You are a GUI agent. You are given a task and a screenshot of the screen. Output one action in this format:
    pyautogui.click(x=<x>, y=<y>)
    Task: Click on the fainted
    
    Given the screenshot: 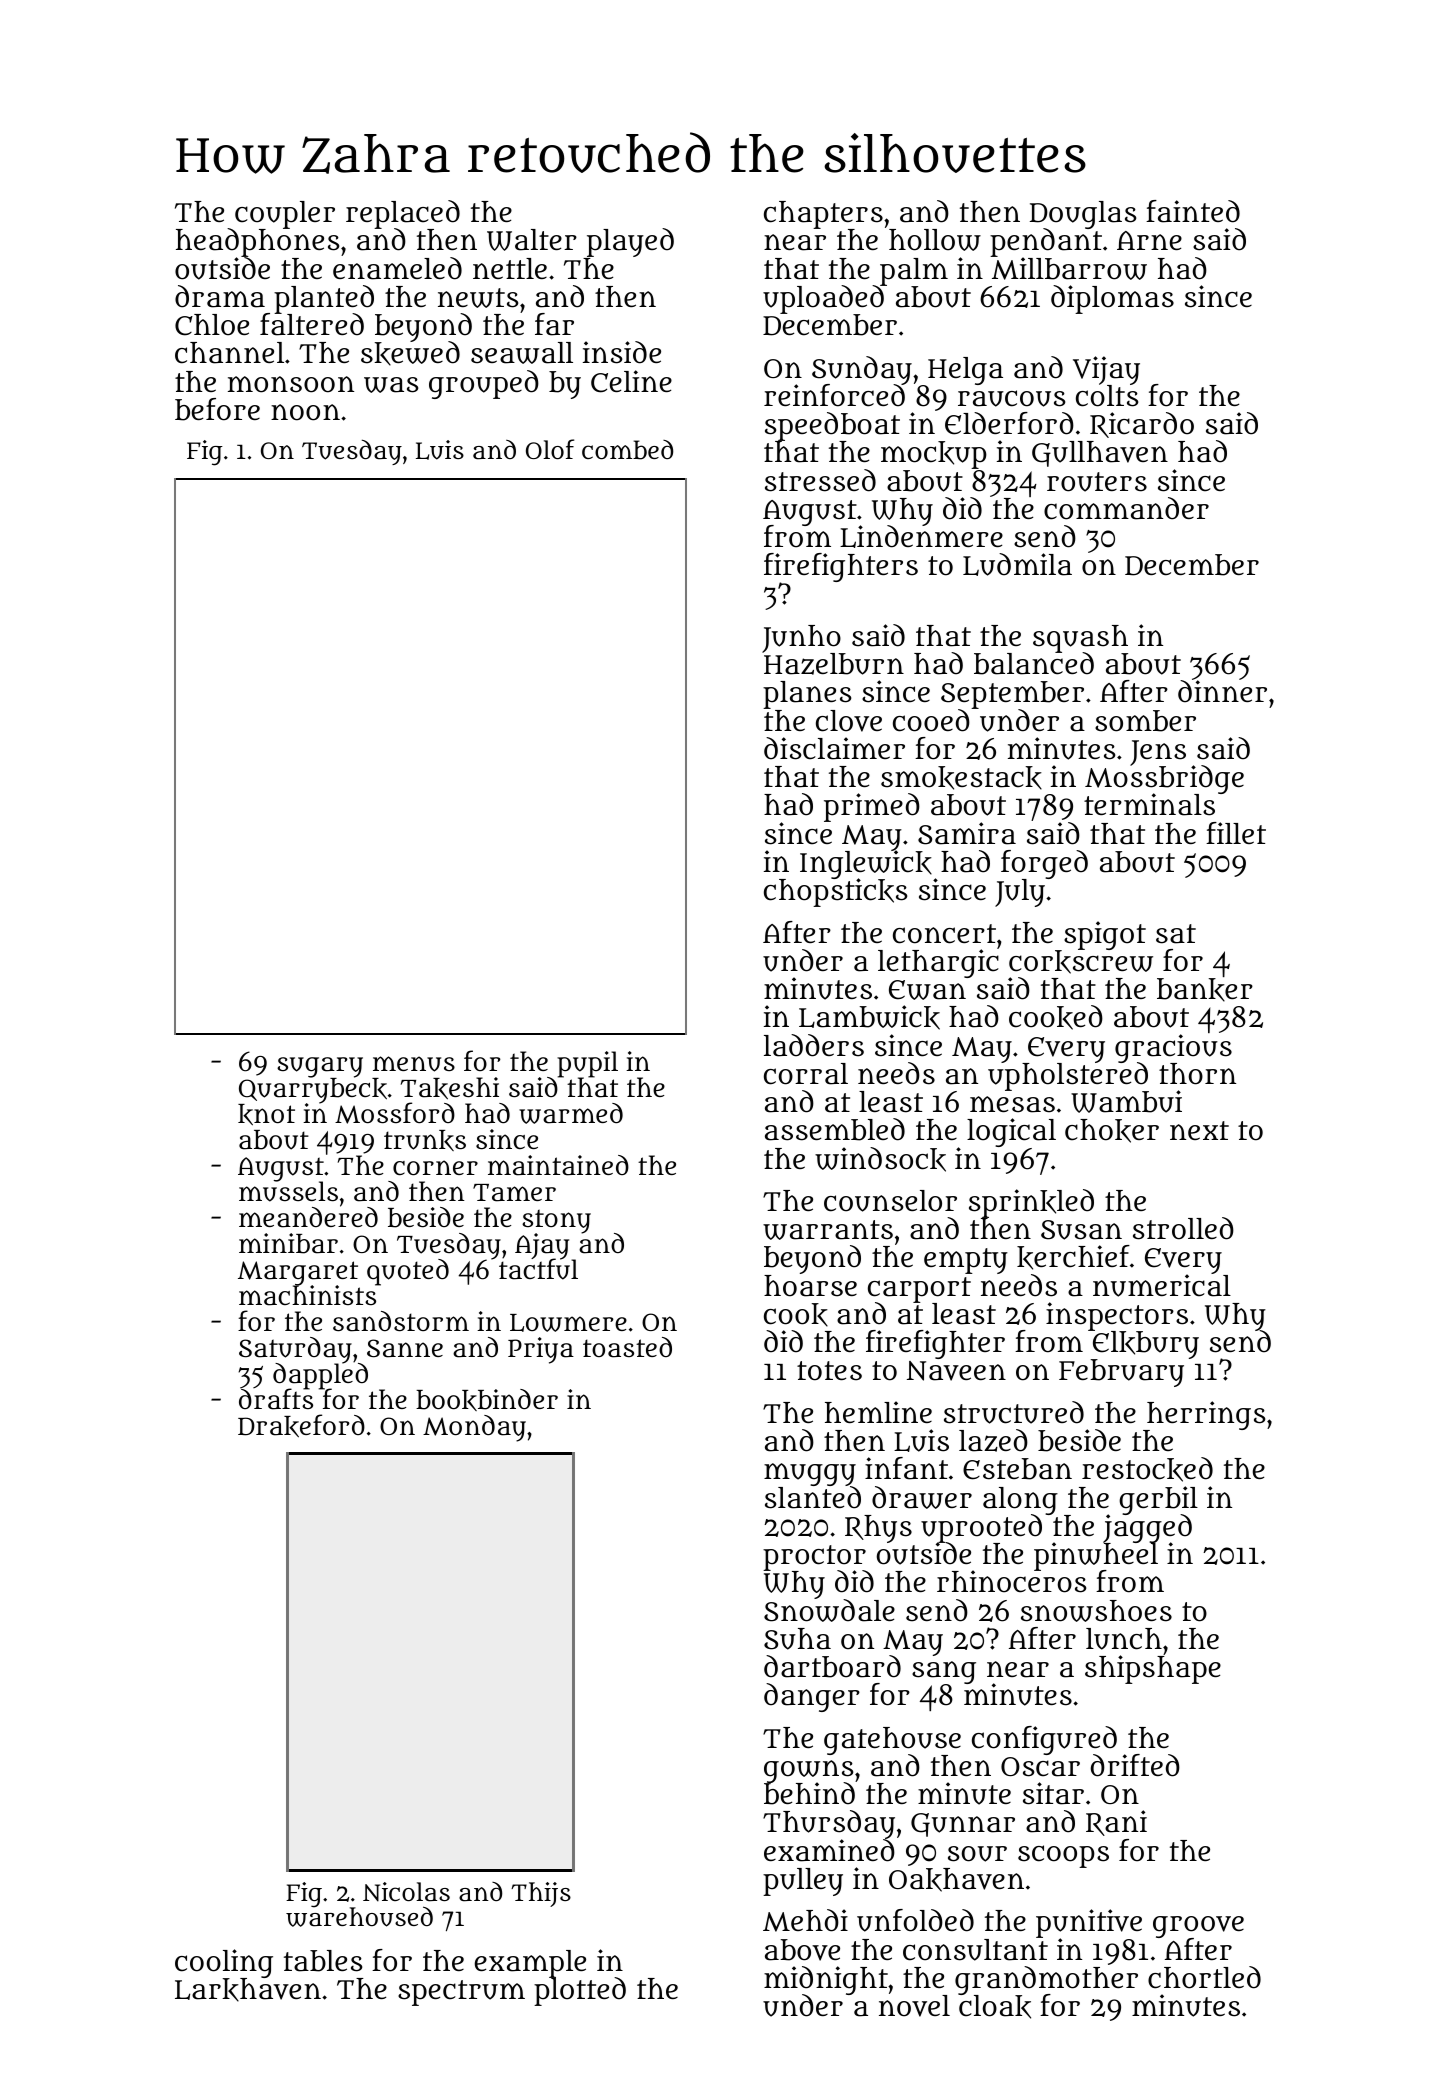 What is the action you would take?
    pyautogui.click(x=1193, y=211)
